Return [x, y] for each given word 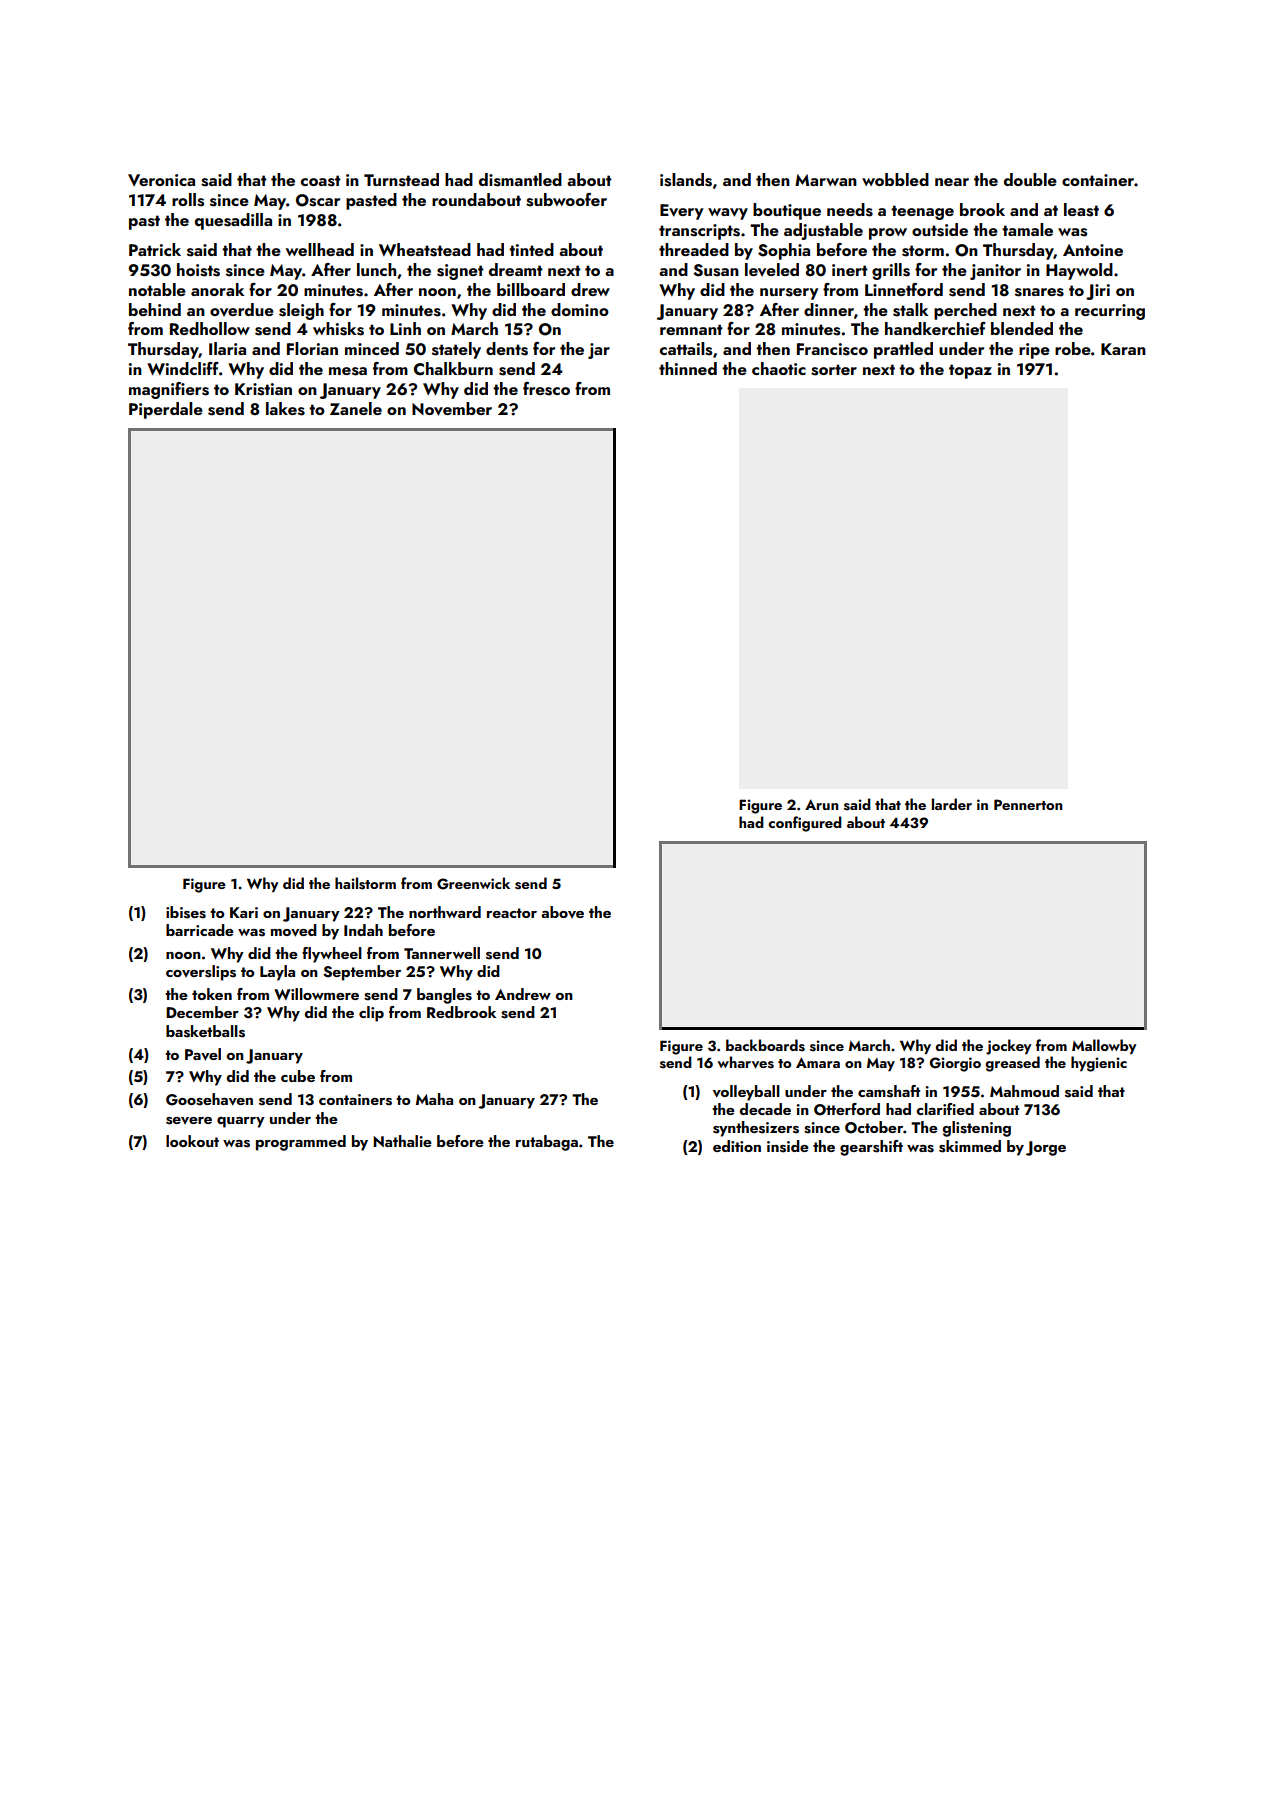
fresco [546, 389]
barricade [200, 930]
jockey [1008, 1047]
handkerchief [935, 328]
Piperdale [166, 410]
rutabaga [547, 1143]
